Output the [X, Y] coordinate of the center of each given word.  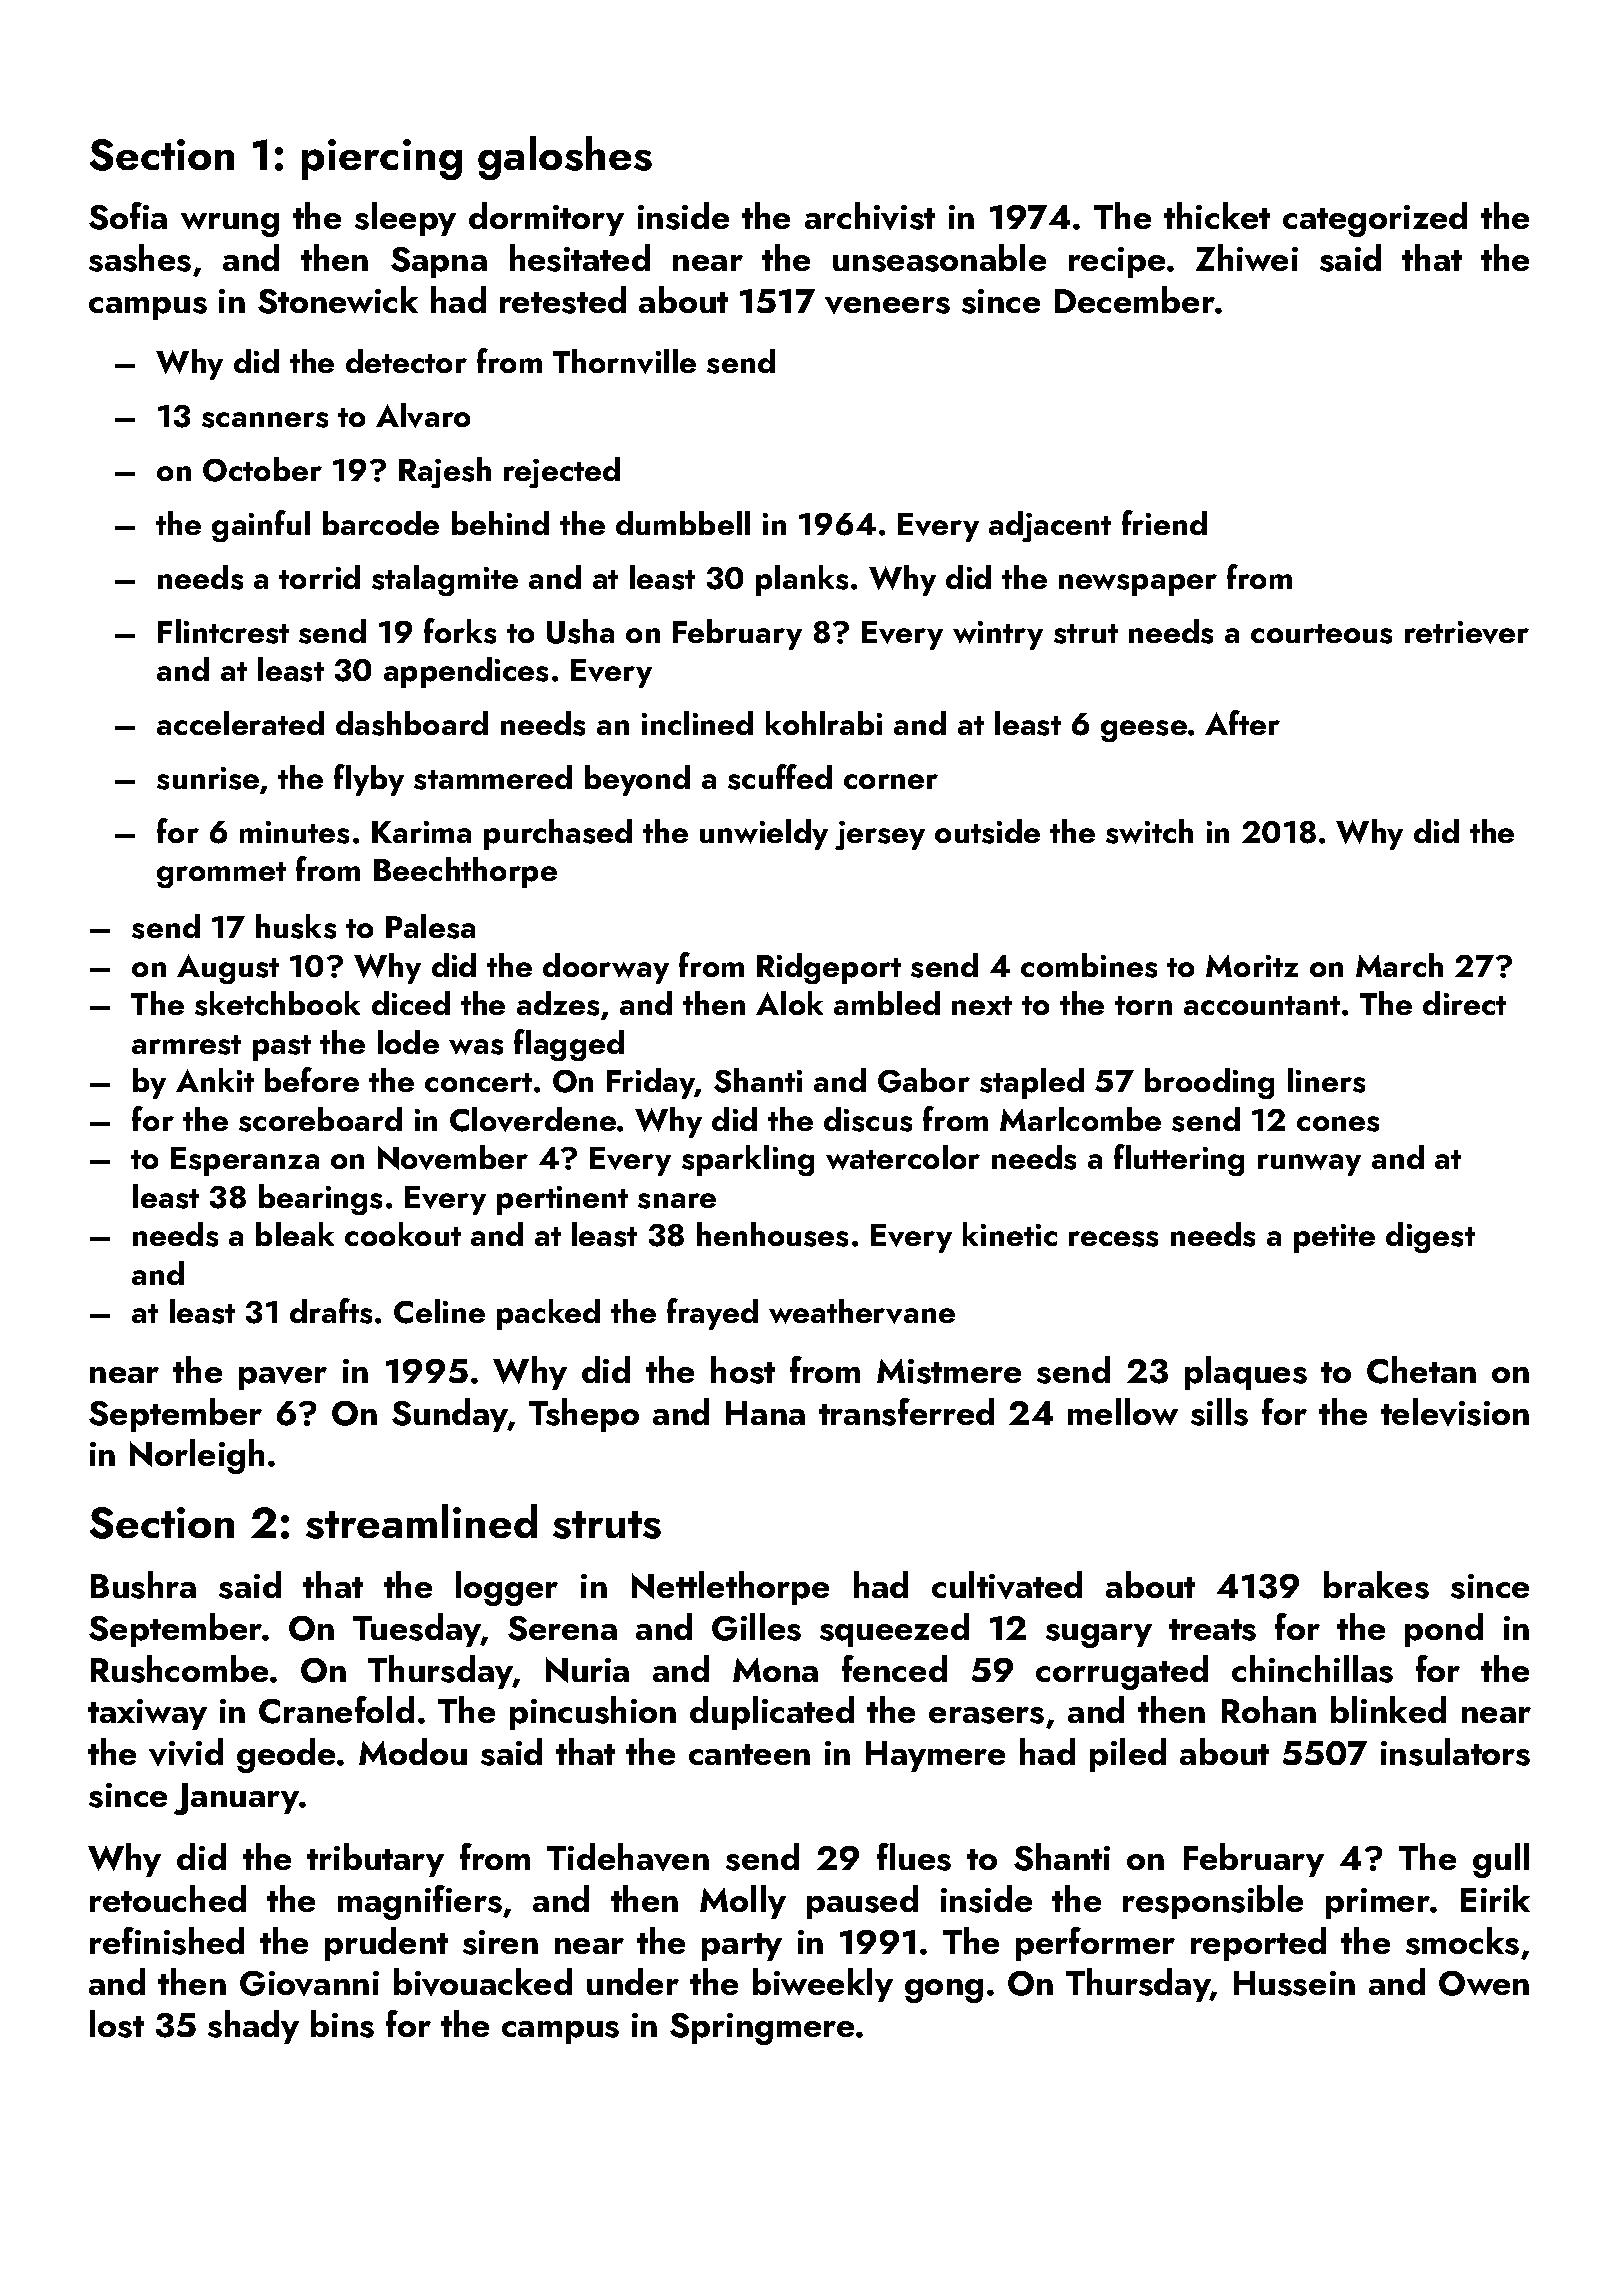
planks [802, 580]
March [1399, 965]
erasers [986, 1715]
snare [677, 1201]
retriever [1467, 632]
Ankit [215, 1080]
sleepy [405, 219]
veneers [887, 305]
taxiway [147, 1714]
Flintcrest [223, 631]
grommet [221, 875]
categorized [1375, 219]
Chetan [1421, 1370]
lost [117, 2024]
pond [1444, 1630]
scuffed [780, 777]
